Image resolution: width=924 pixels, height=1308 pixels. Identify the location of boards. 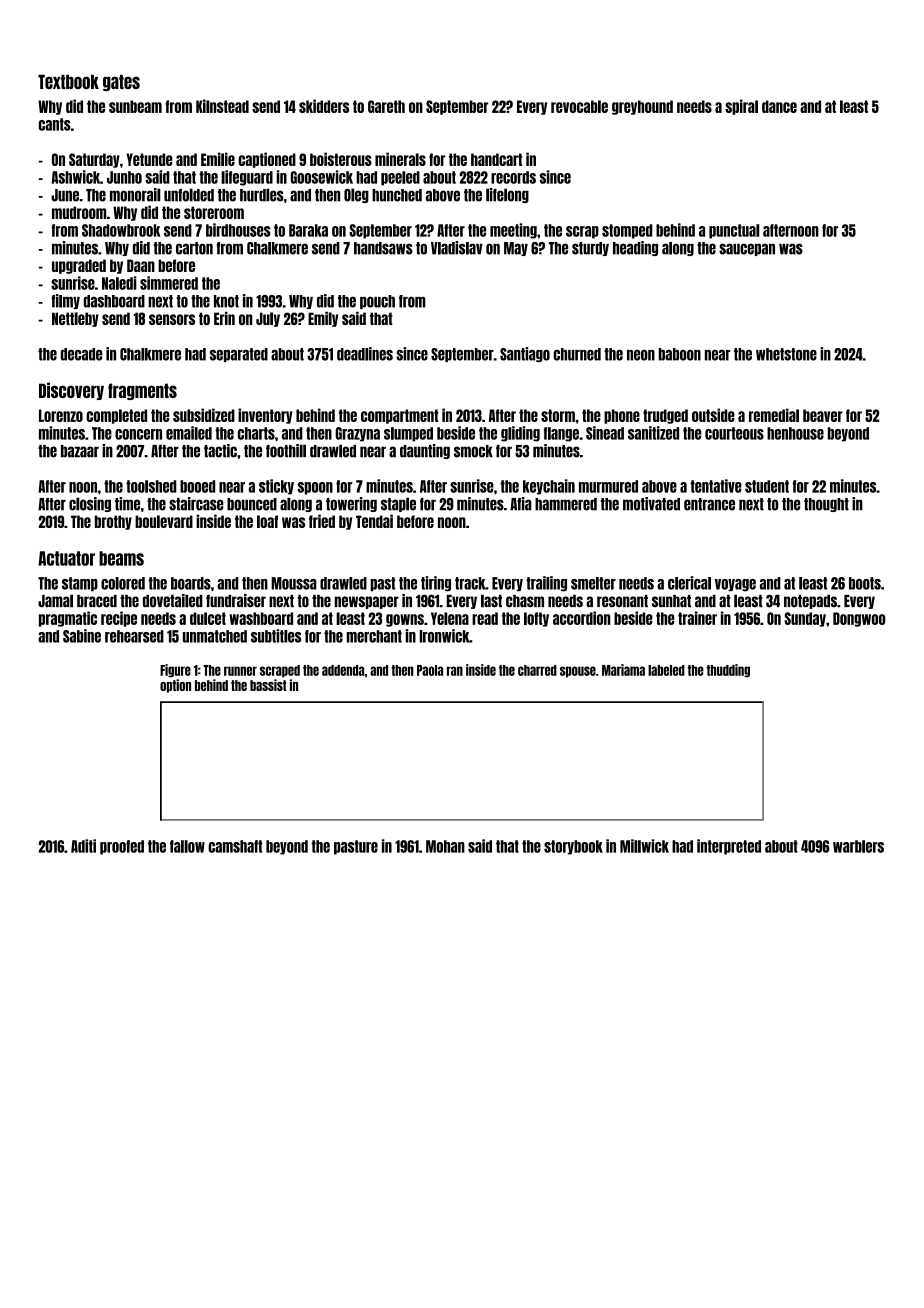
(191, 583).
